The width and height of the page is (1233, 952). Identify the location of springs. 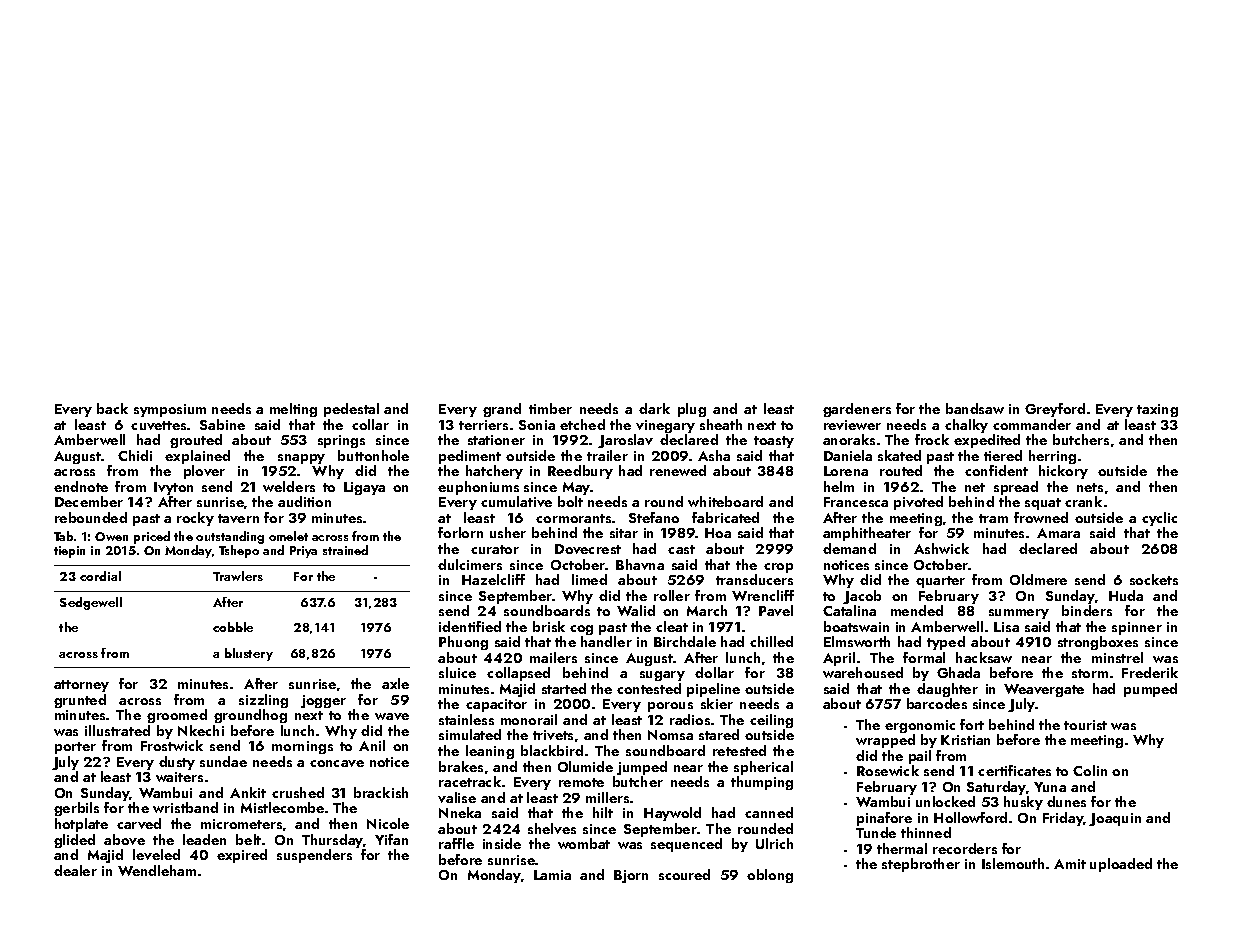
(341, 441).
